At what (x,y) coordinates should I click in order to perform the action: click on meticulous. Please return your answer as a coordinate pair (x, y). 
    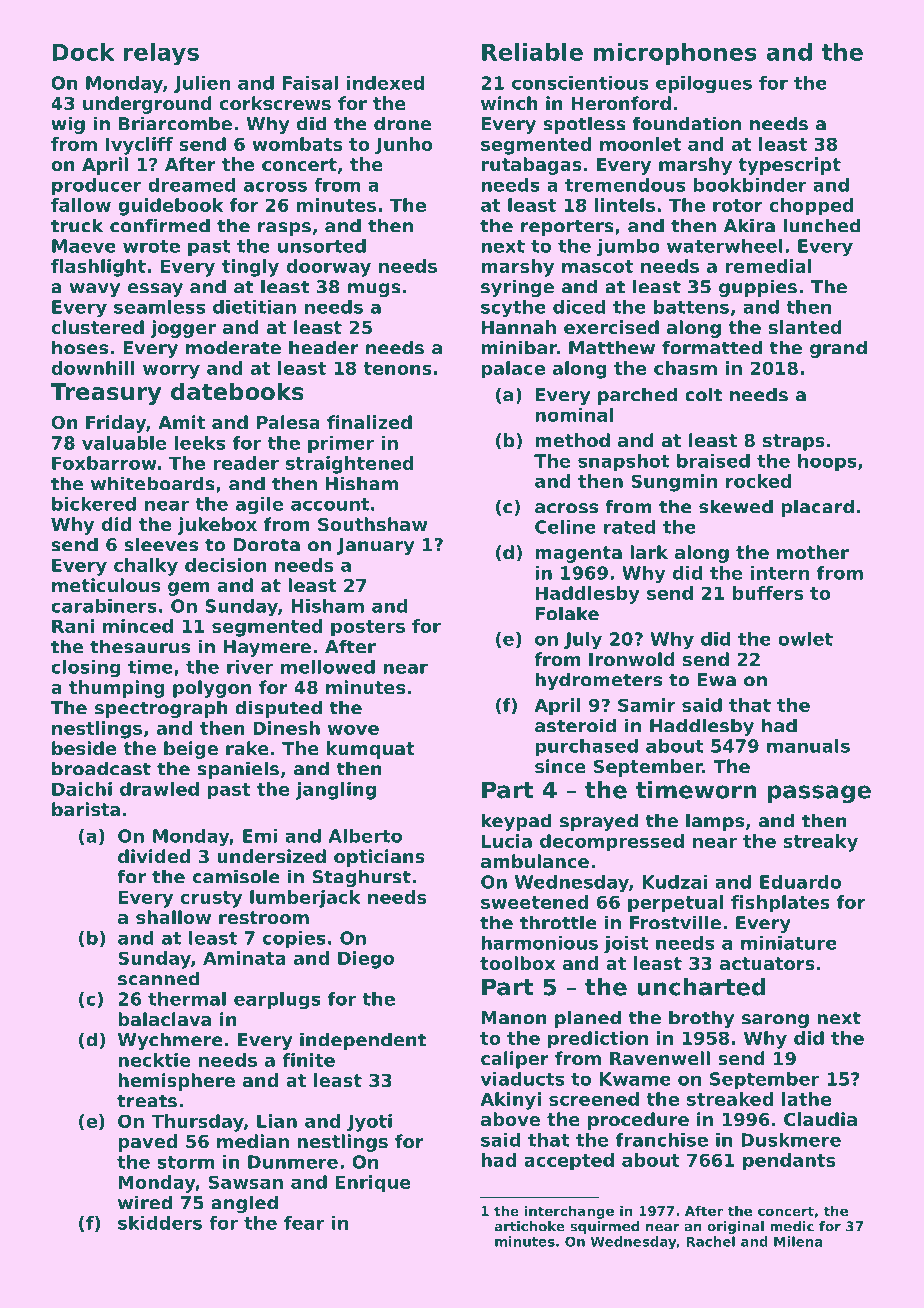
    Looking at the image, I should click on (106, 585).
